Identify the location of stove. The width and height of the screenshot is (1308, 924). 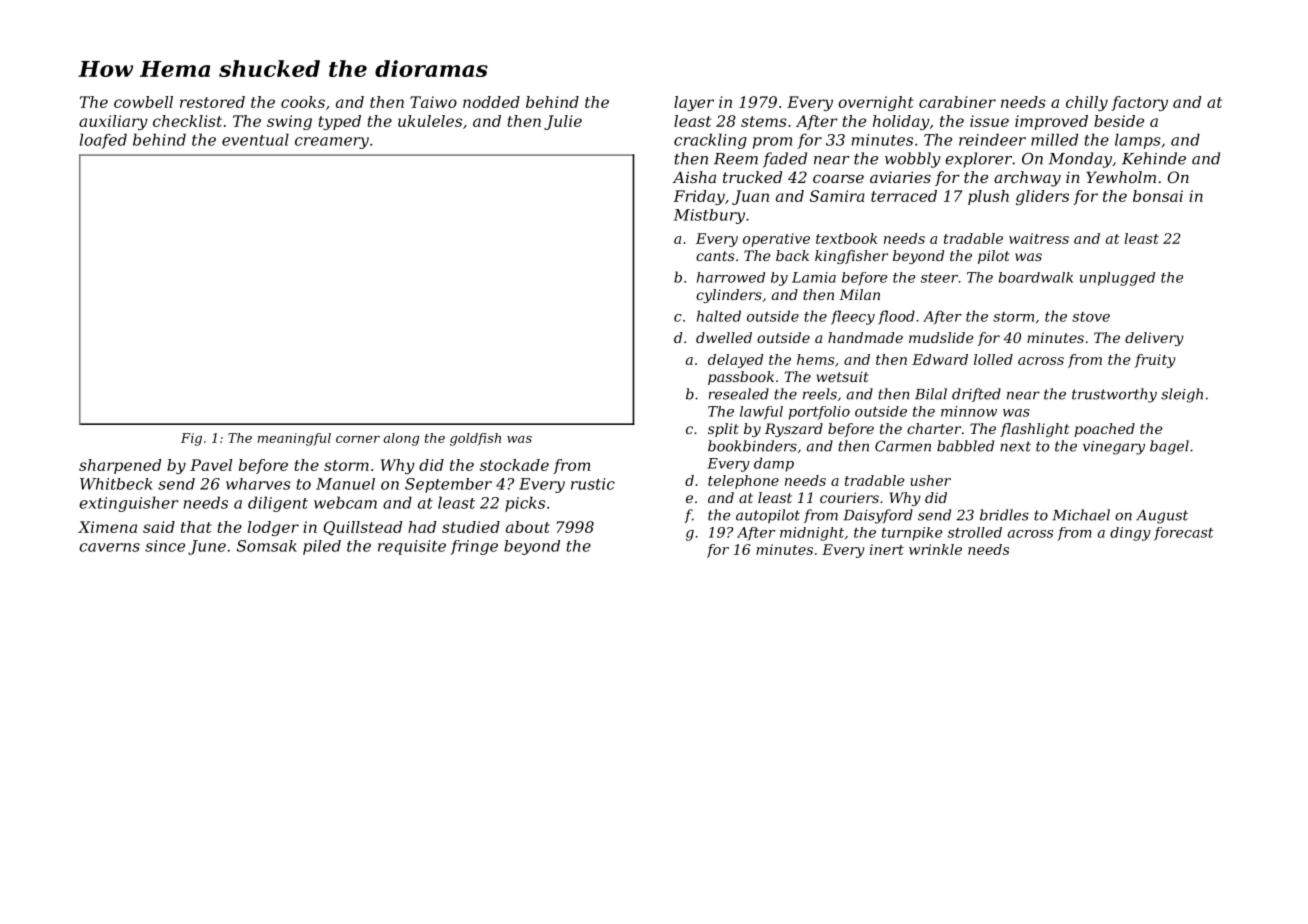
(1091, 317).
